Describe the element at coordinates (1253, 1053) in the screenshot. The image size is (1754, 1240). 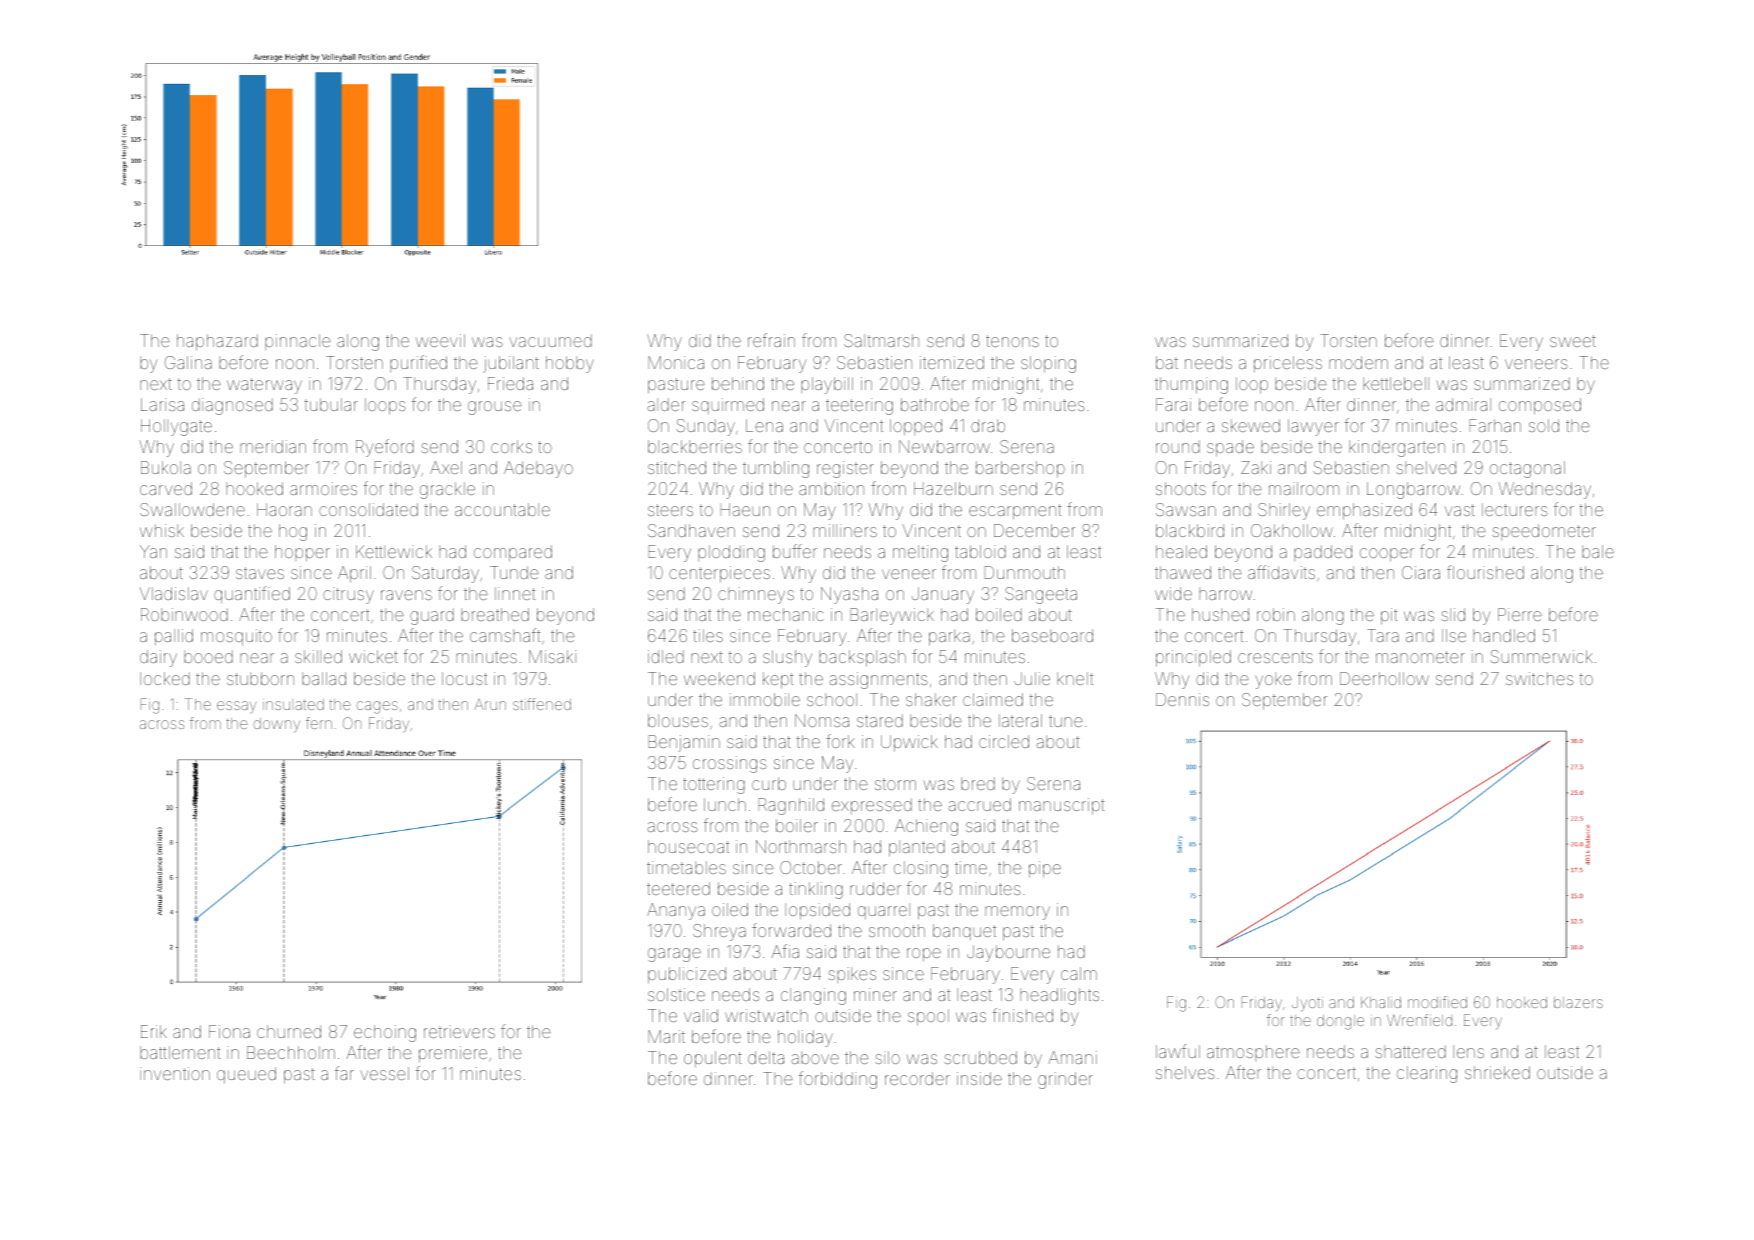
I see `atmosphere` at that location.
